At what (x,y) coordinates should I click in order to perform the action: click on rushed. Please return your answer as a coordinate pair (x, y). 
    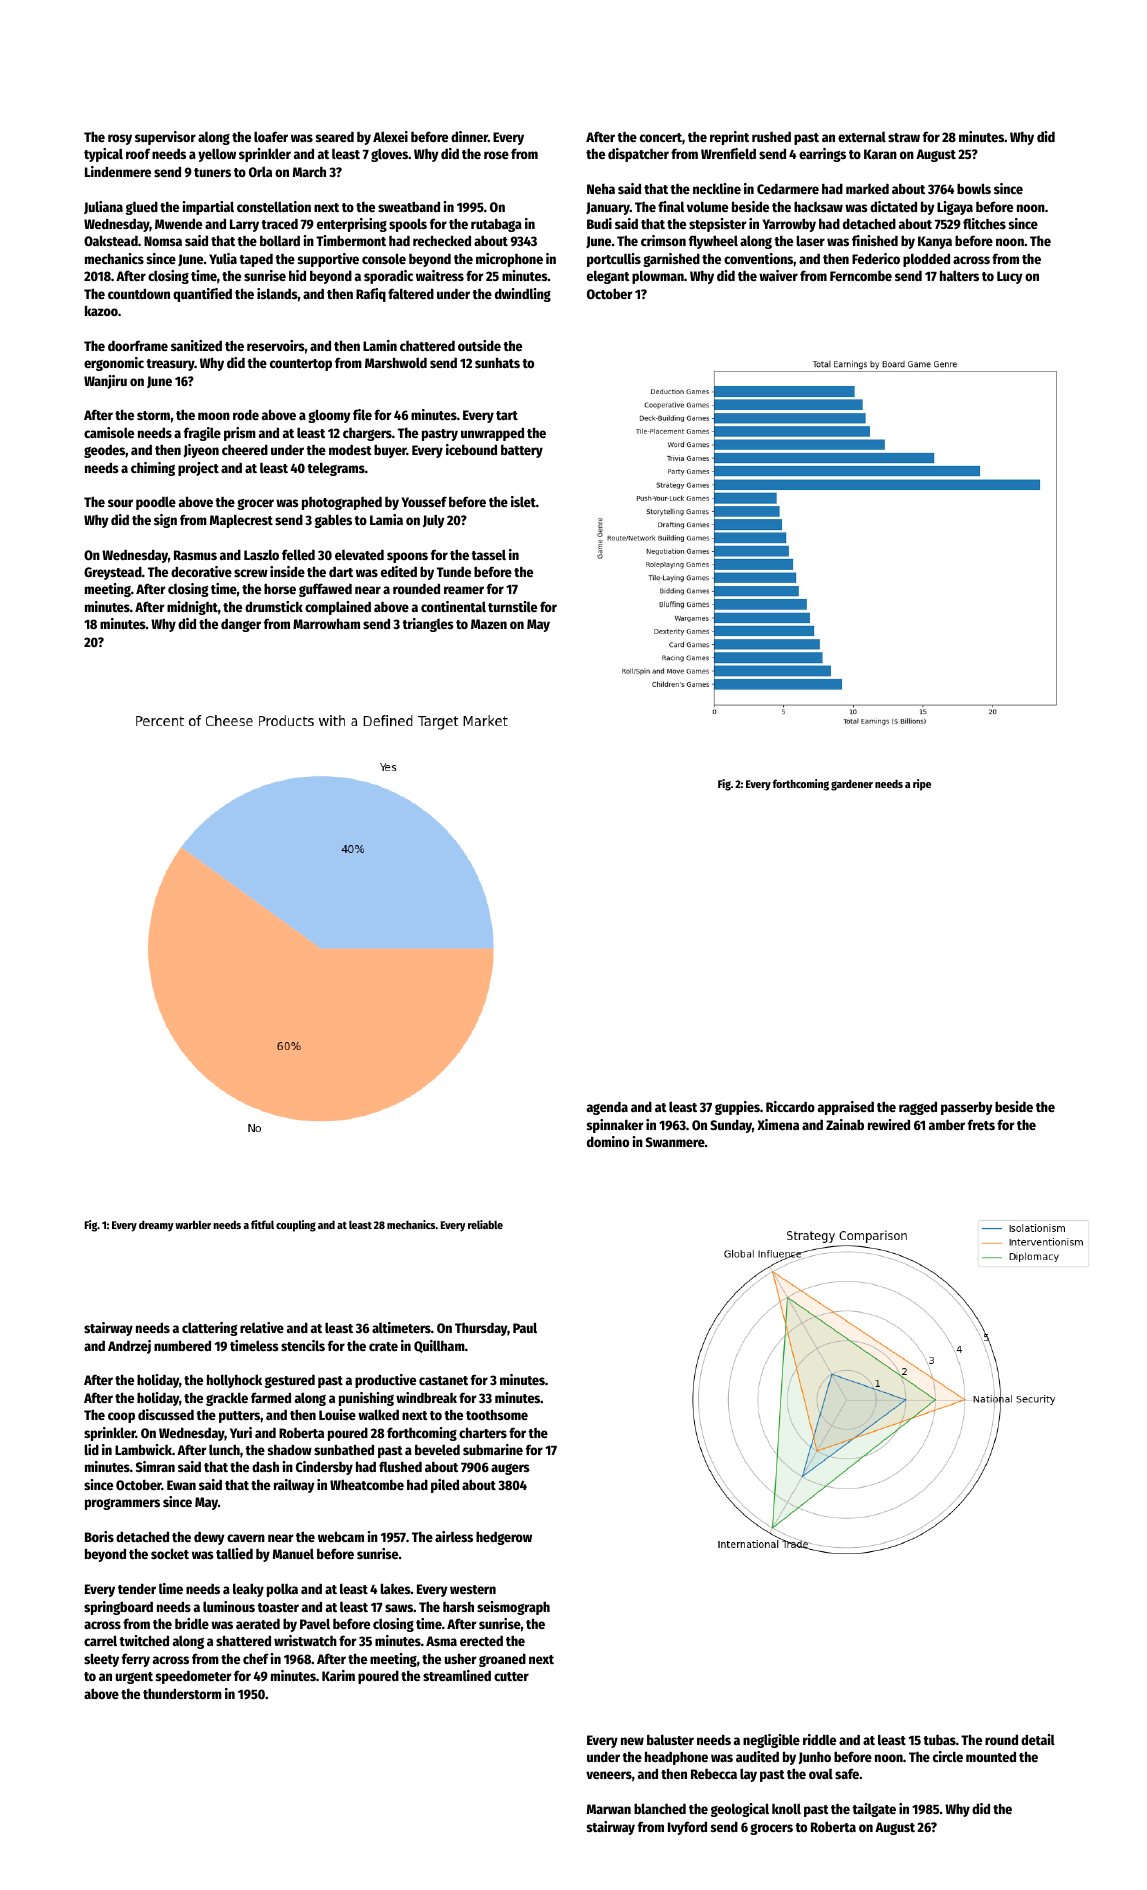
    Looking at the image, I should click on (771, 137).
